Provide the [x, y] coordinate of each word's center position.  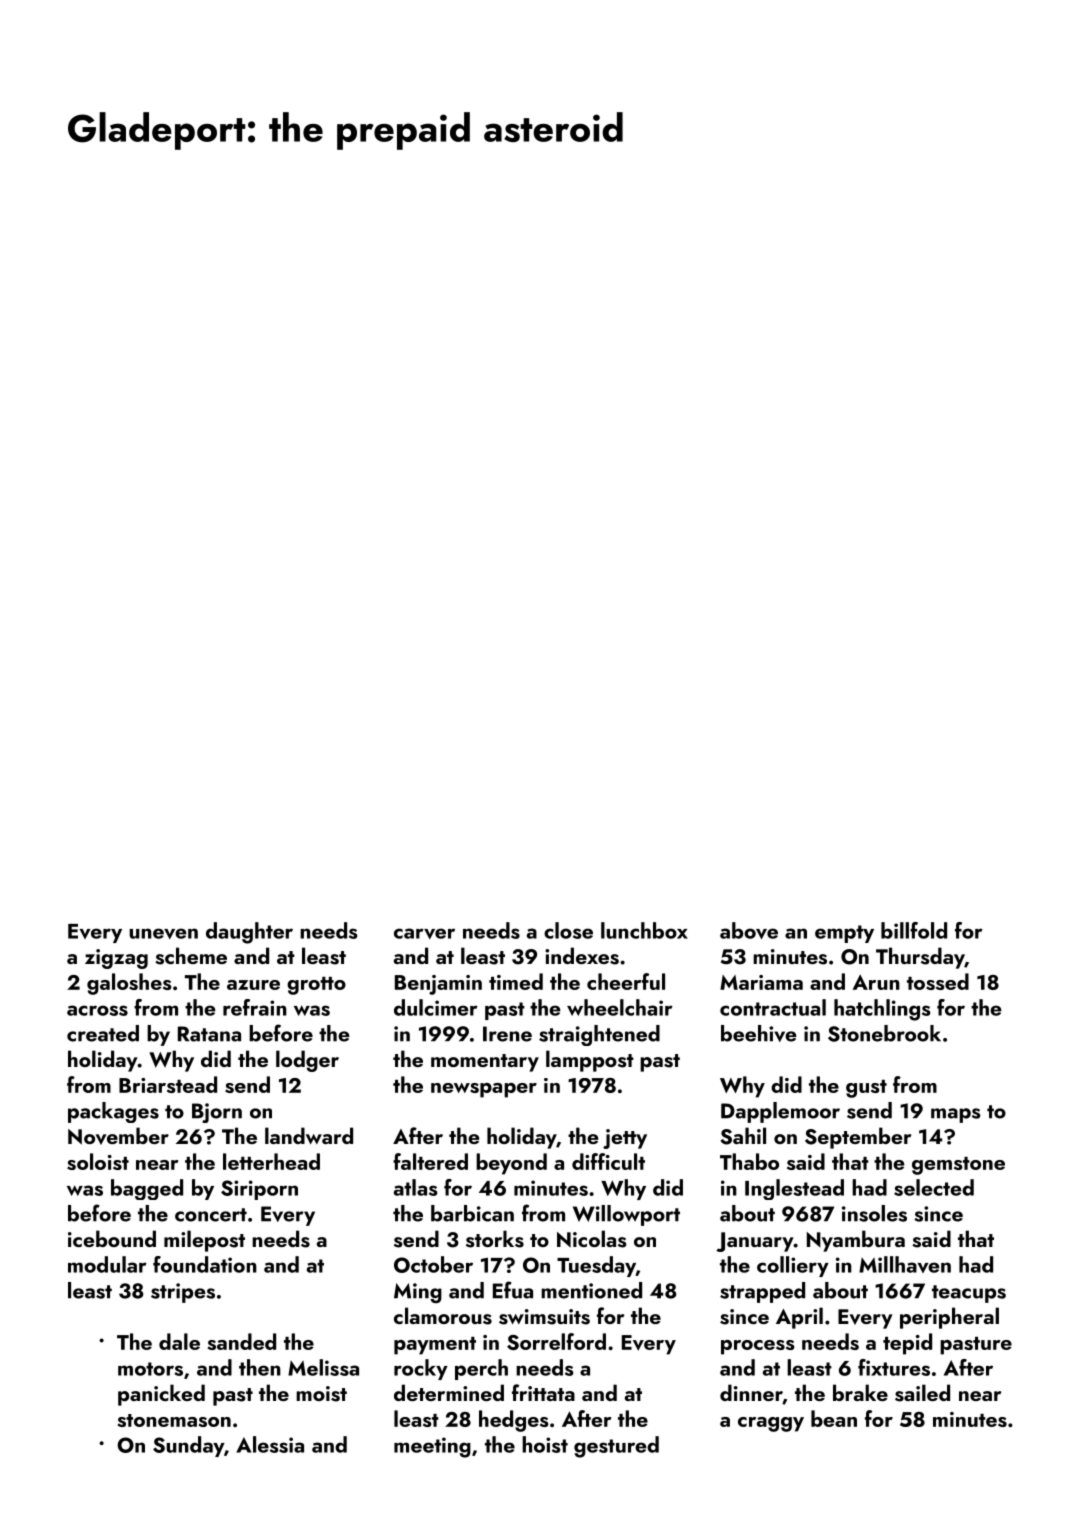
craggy [771, 1424]
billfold [914, 930]
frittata [543, 1392]
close [568, 930]
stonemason [174, 1420]
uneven [163, 933]
